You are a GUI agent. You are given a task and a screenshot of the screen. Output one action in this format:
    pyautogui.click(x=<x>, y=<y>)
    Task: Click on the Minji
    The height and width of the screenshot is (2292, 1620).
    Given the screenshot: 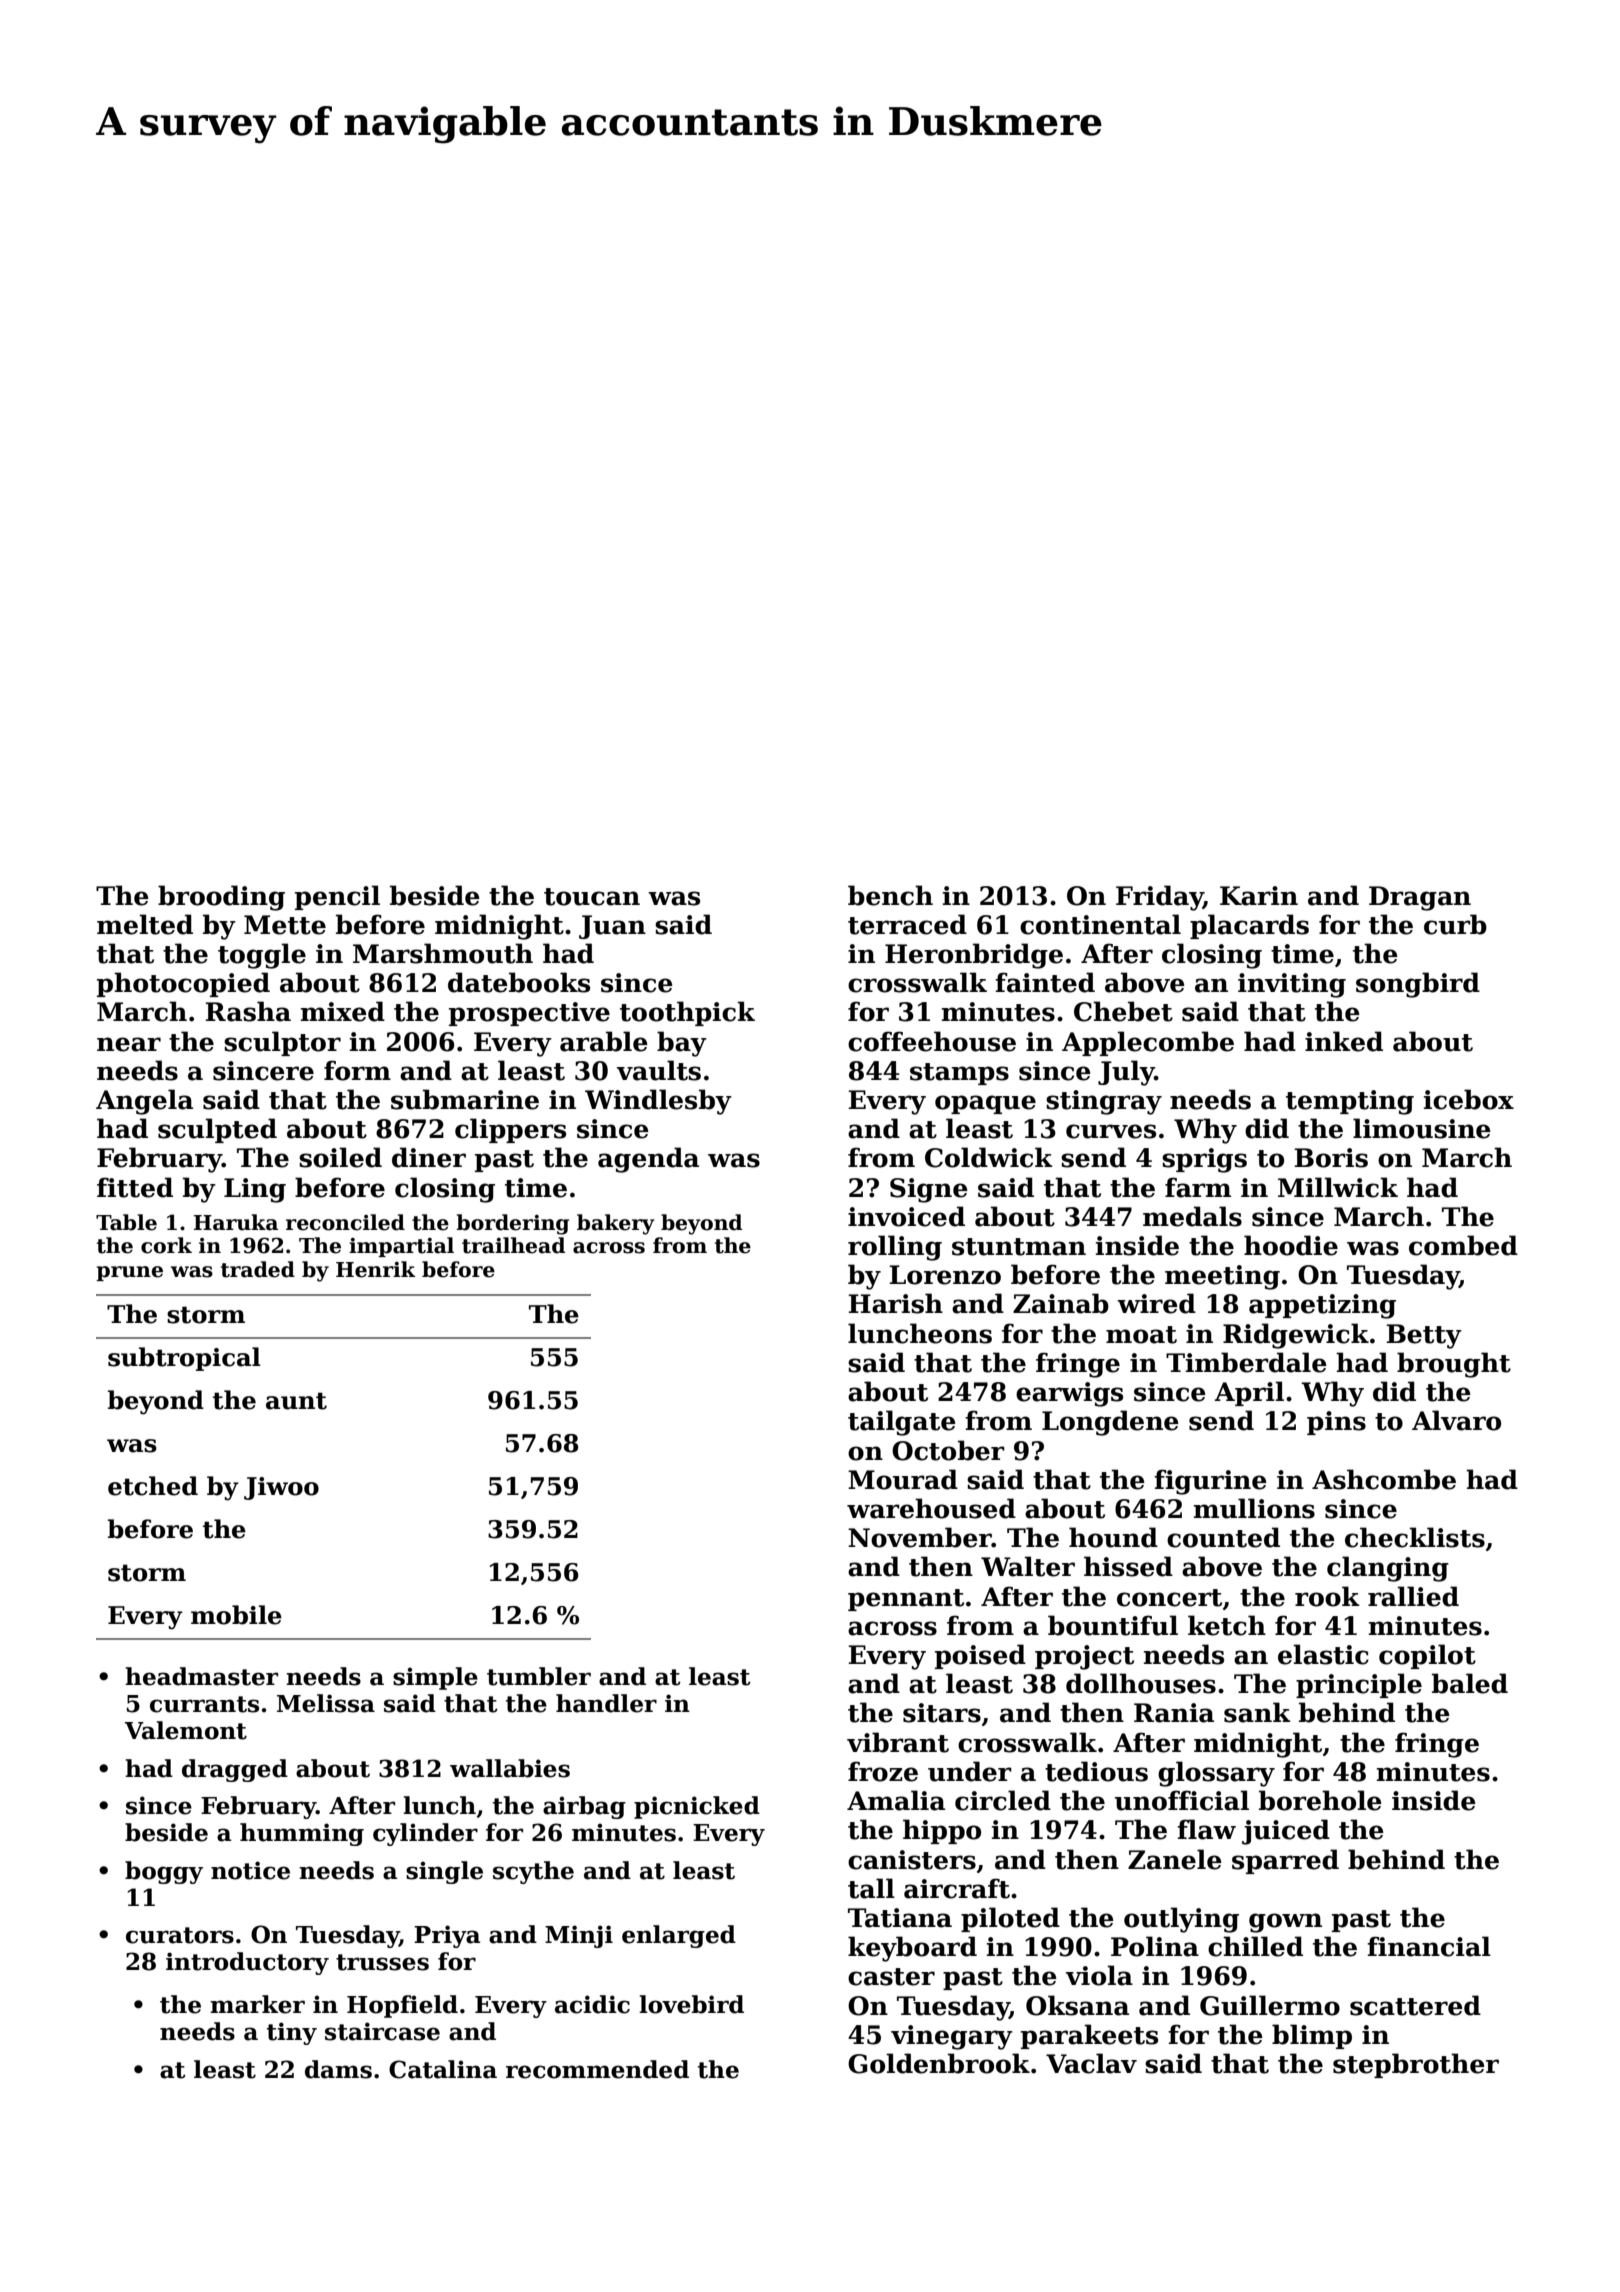 What is the action you would take?
    pyautogui.click(x=579, y=1936)
